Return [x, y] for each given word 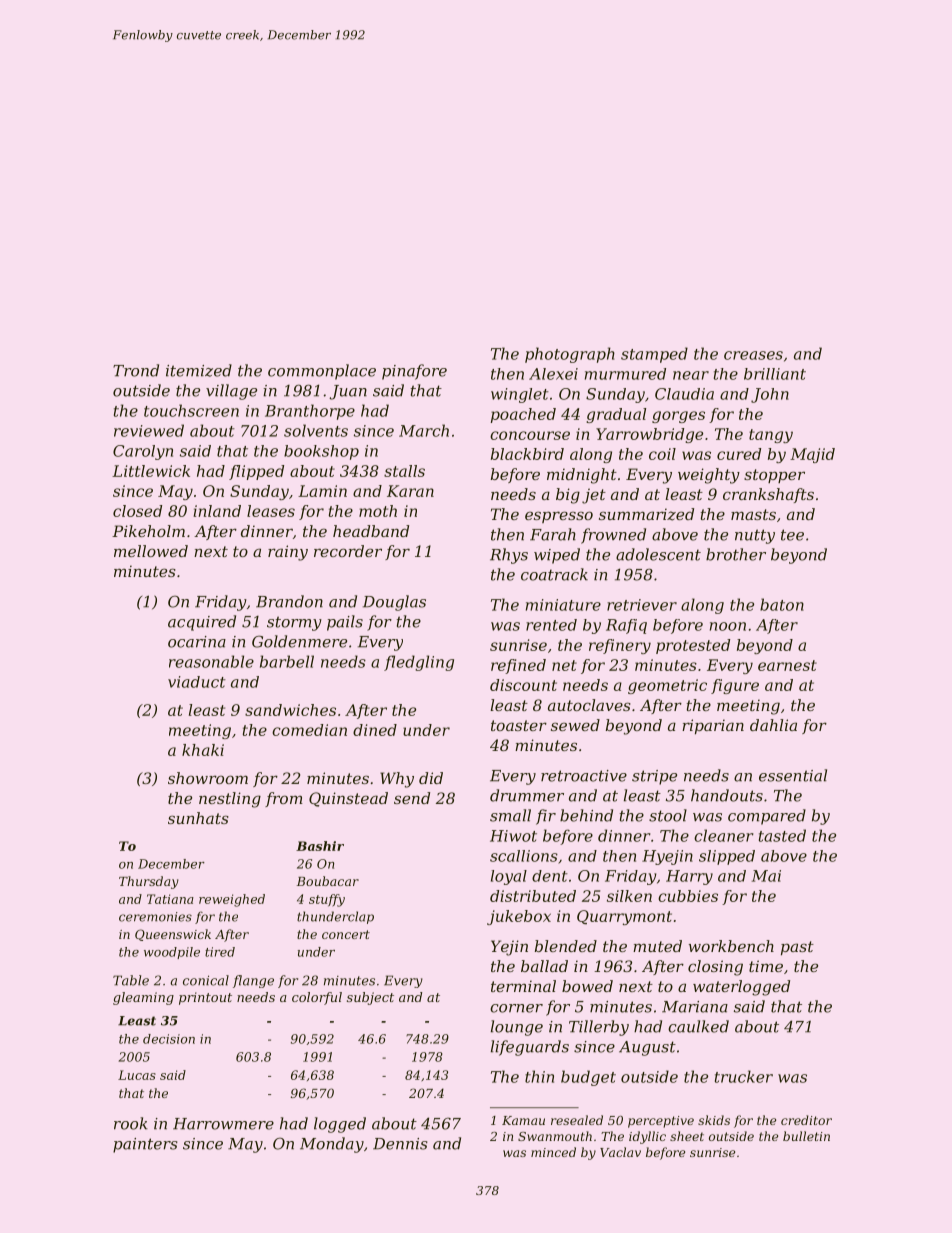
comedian [309, 730]
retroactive [584, 776]
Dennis [400, 1144]
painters [145, 1145]
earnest [787, 665]
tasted [782, 835]
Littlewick [151, 471]
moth [378, 511]
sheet [687, 1136]
